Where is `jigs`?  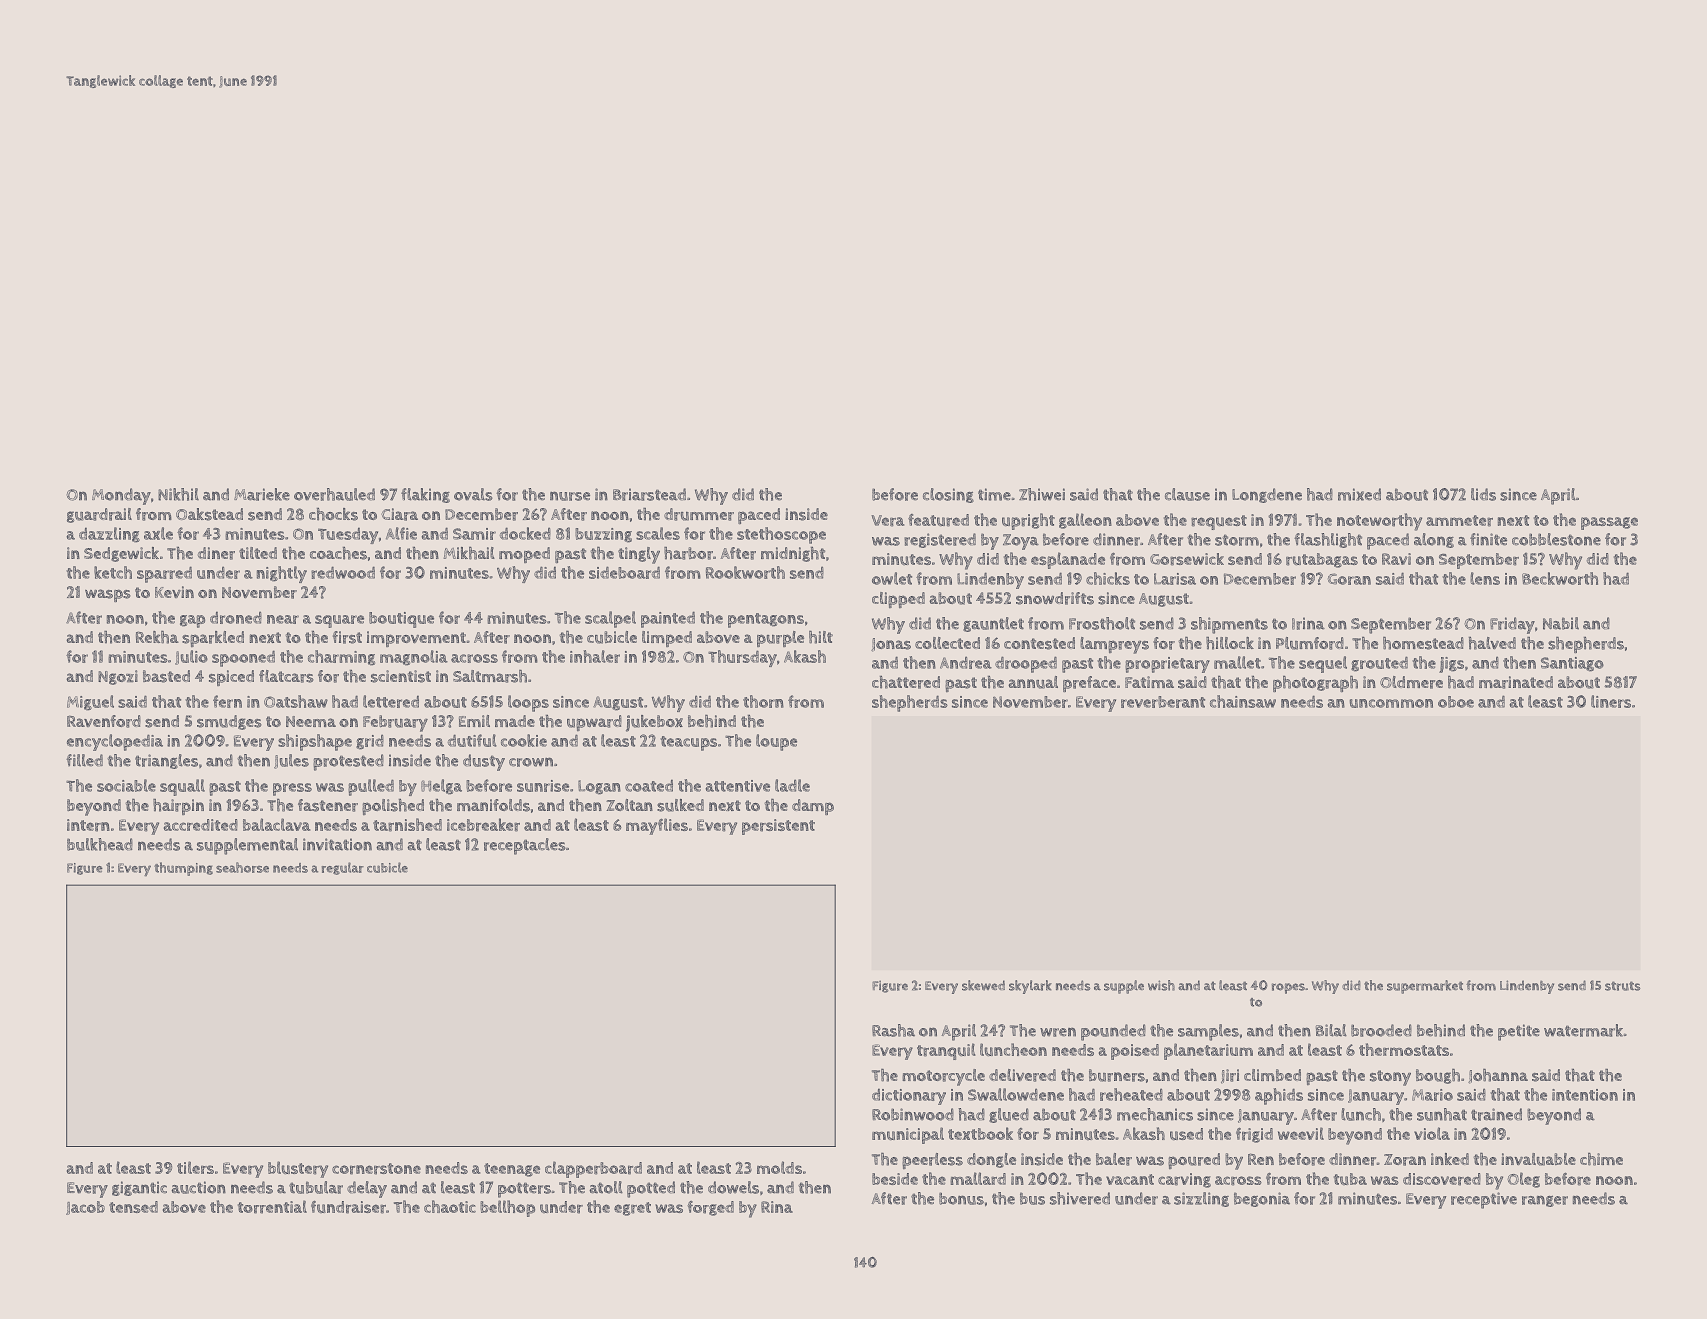 jigs is located at coordinates (1451, 665).
